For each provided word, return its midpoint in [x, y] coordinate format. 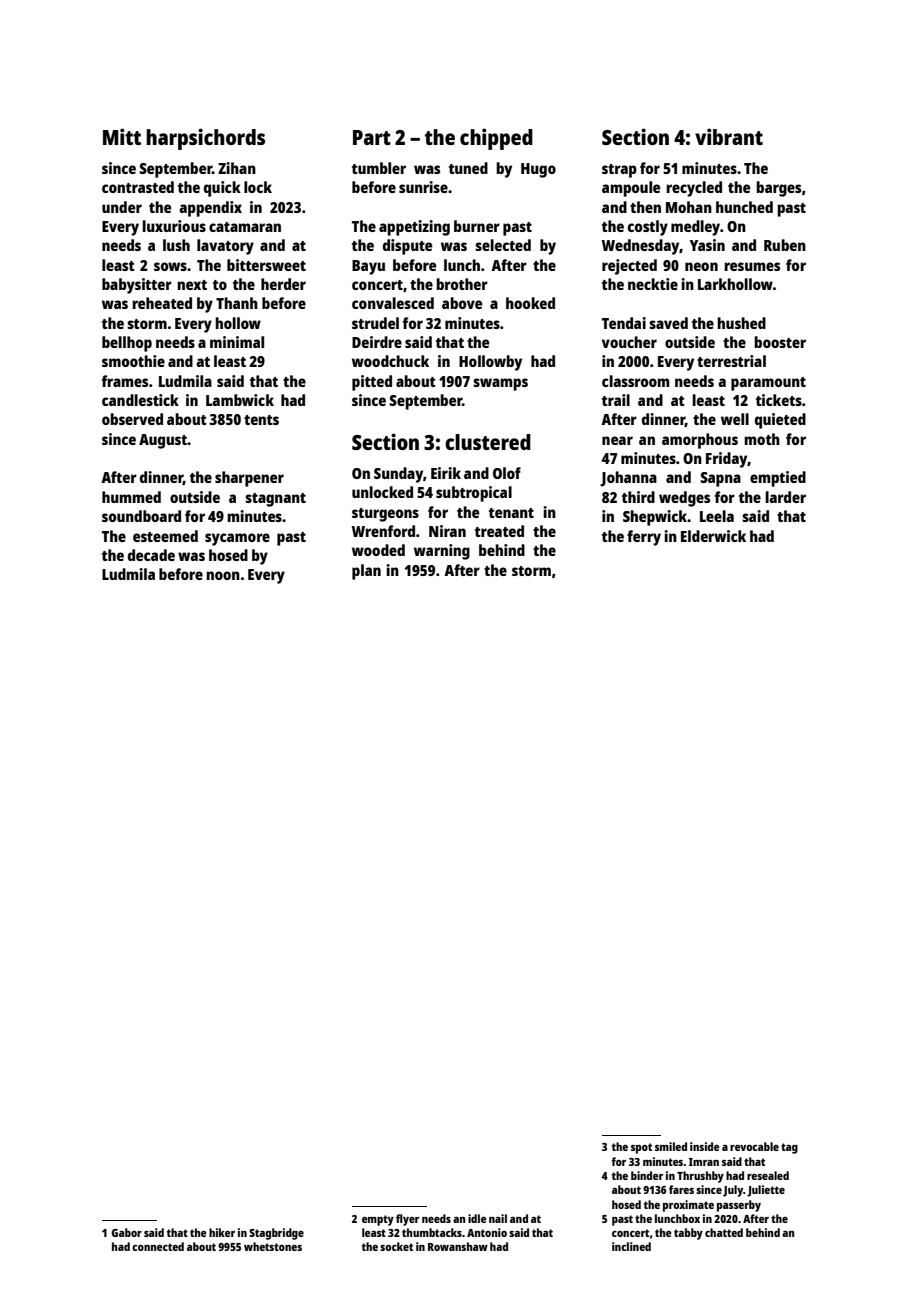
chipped [496, 139]
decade [151, 555]
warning [442, 552]
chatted [724, 1232]
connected [158, 1246]
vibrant [729, 136]
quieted [780, 421]
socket [396, 1246]
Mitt [122, 136]
